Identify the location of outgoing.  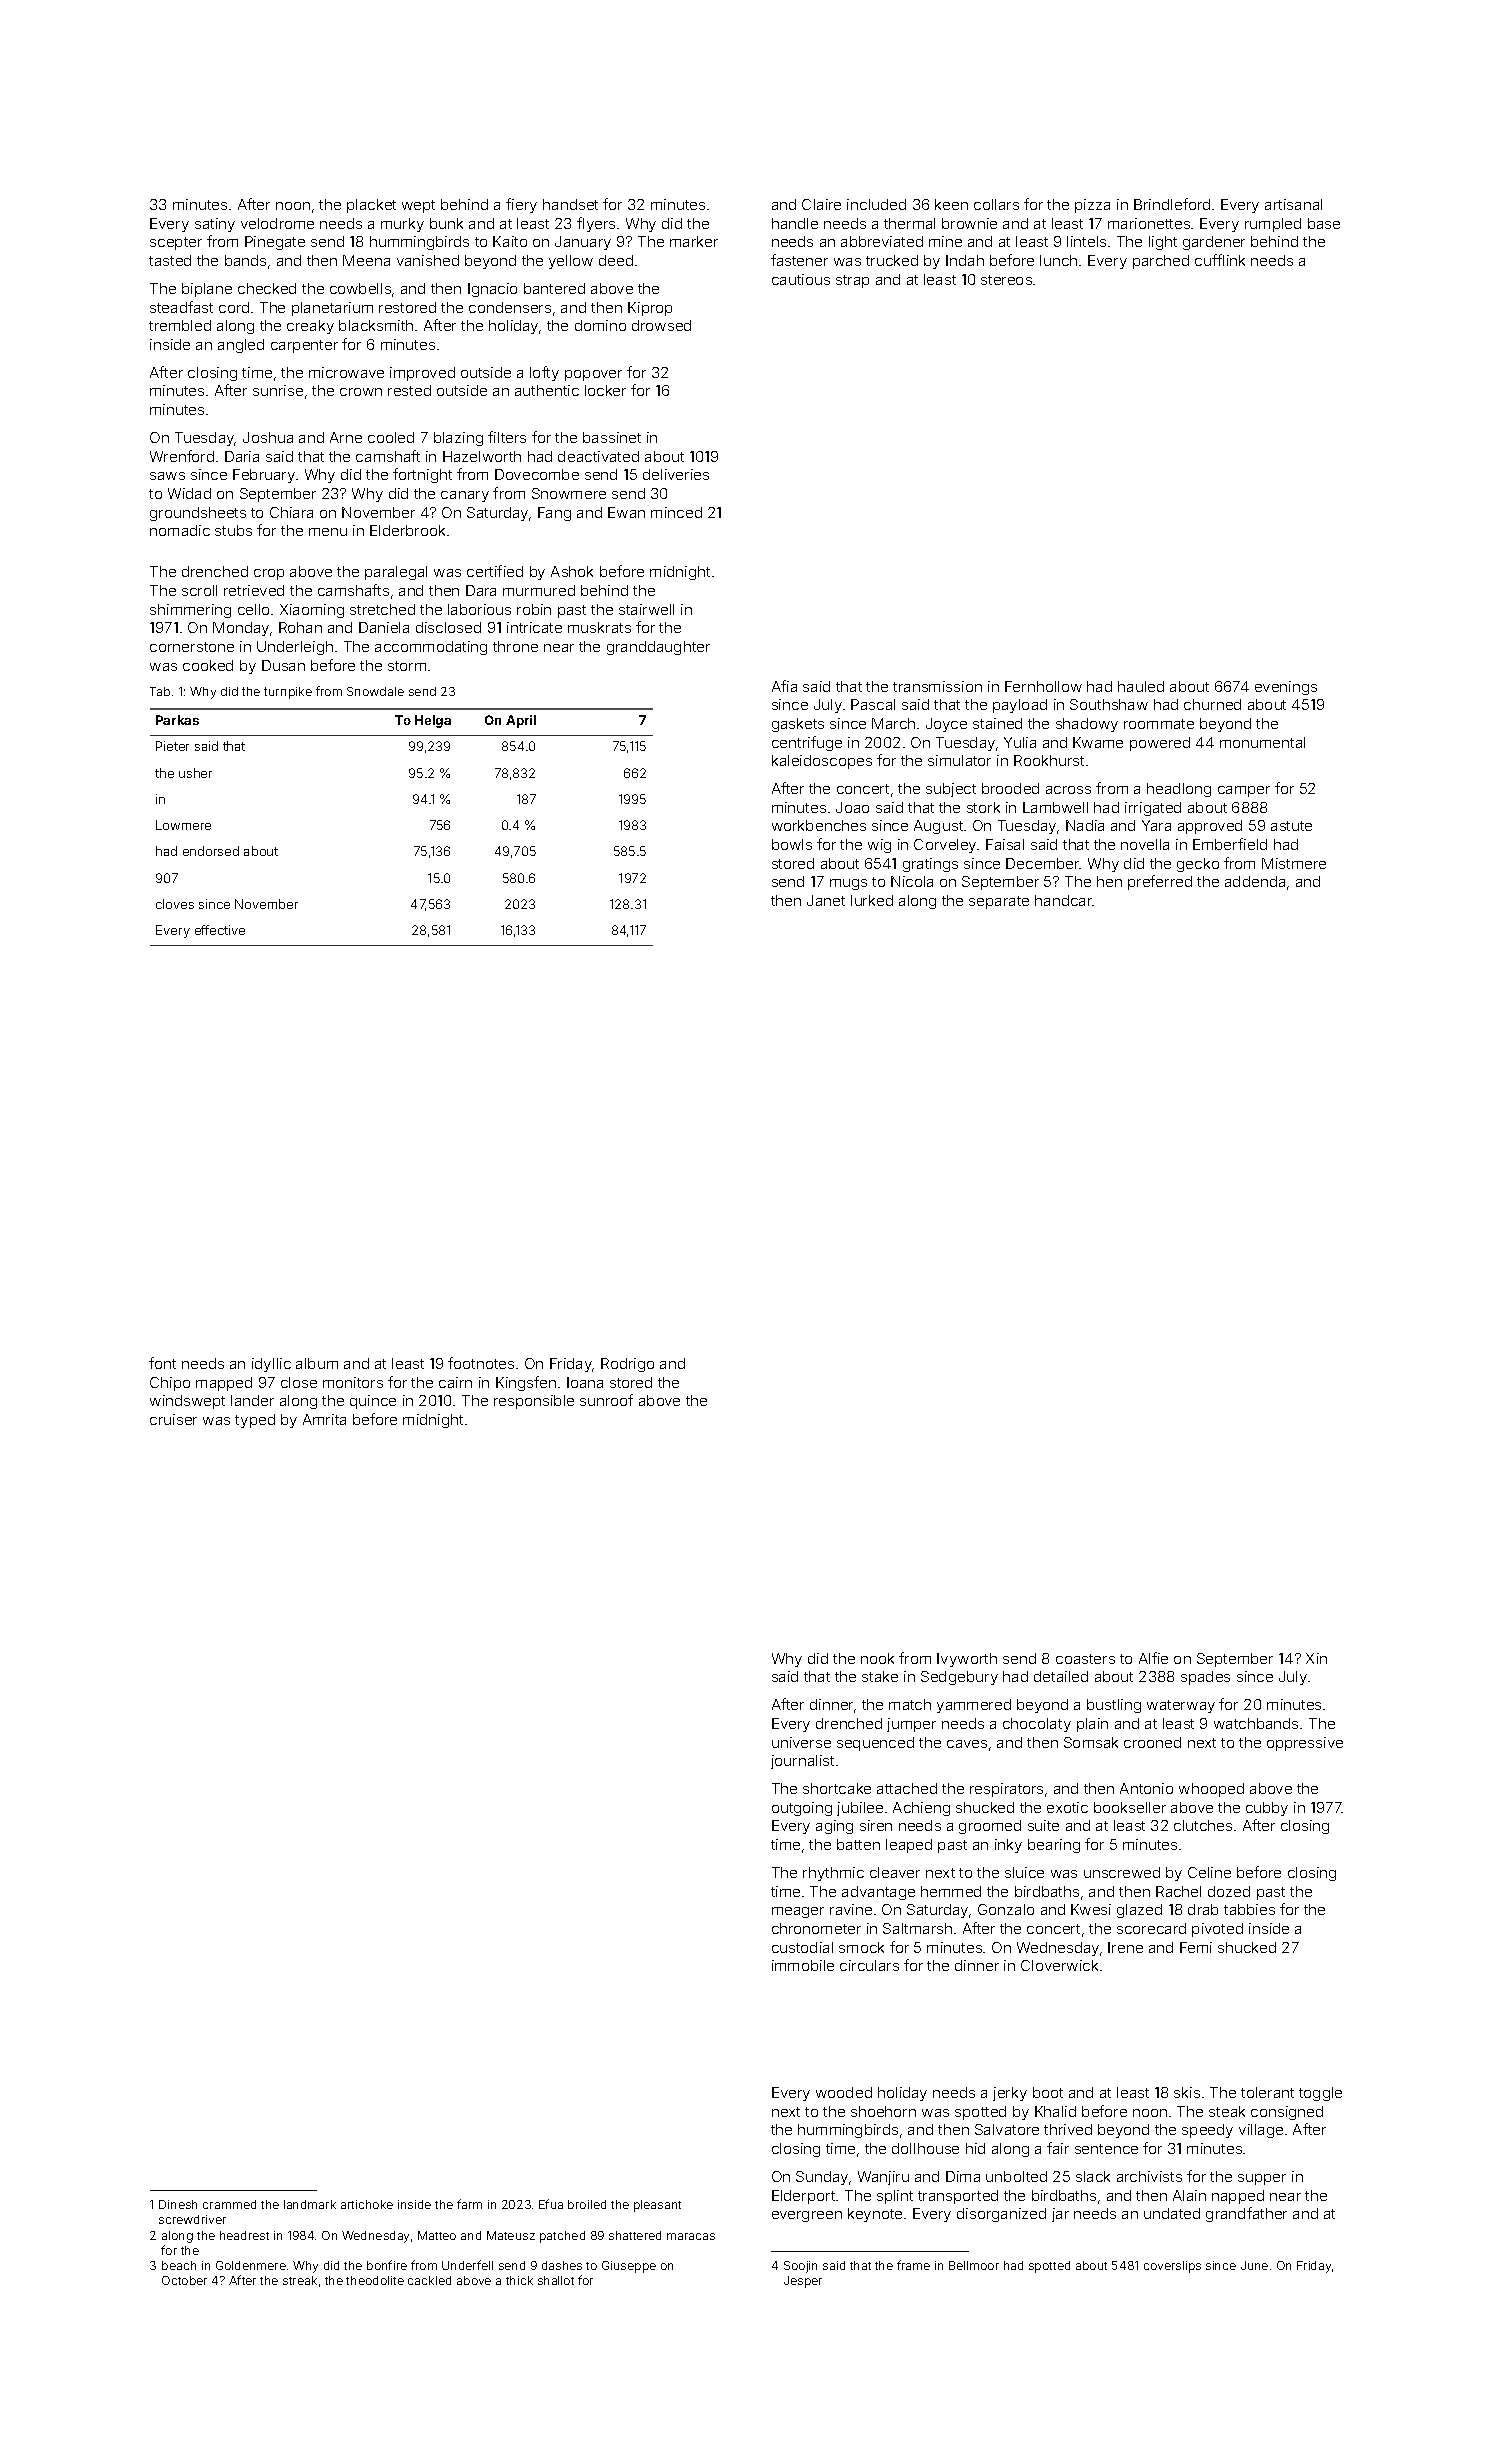
(802, 1809).
